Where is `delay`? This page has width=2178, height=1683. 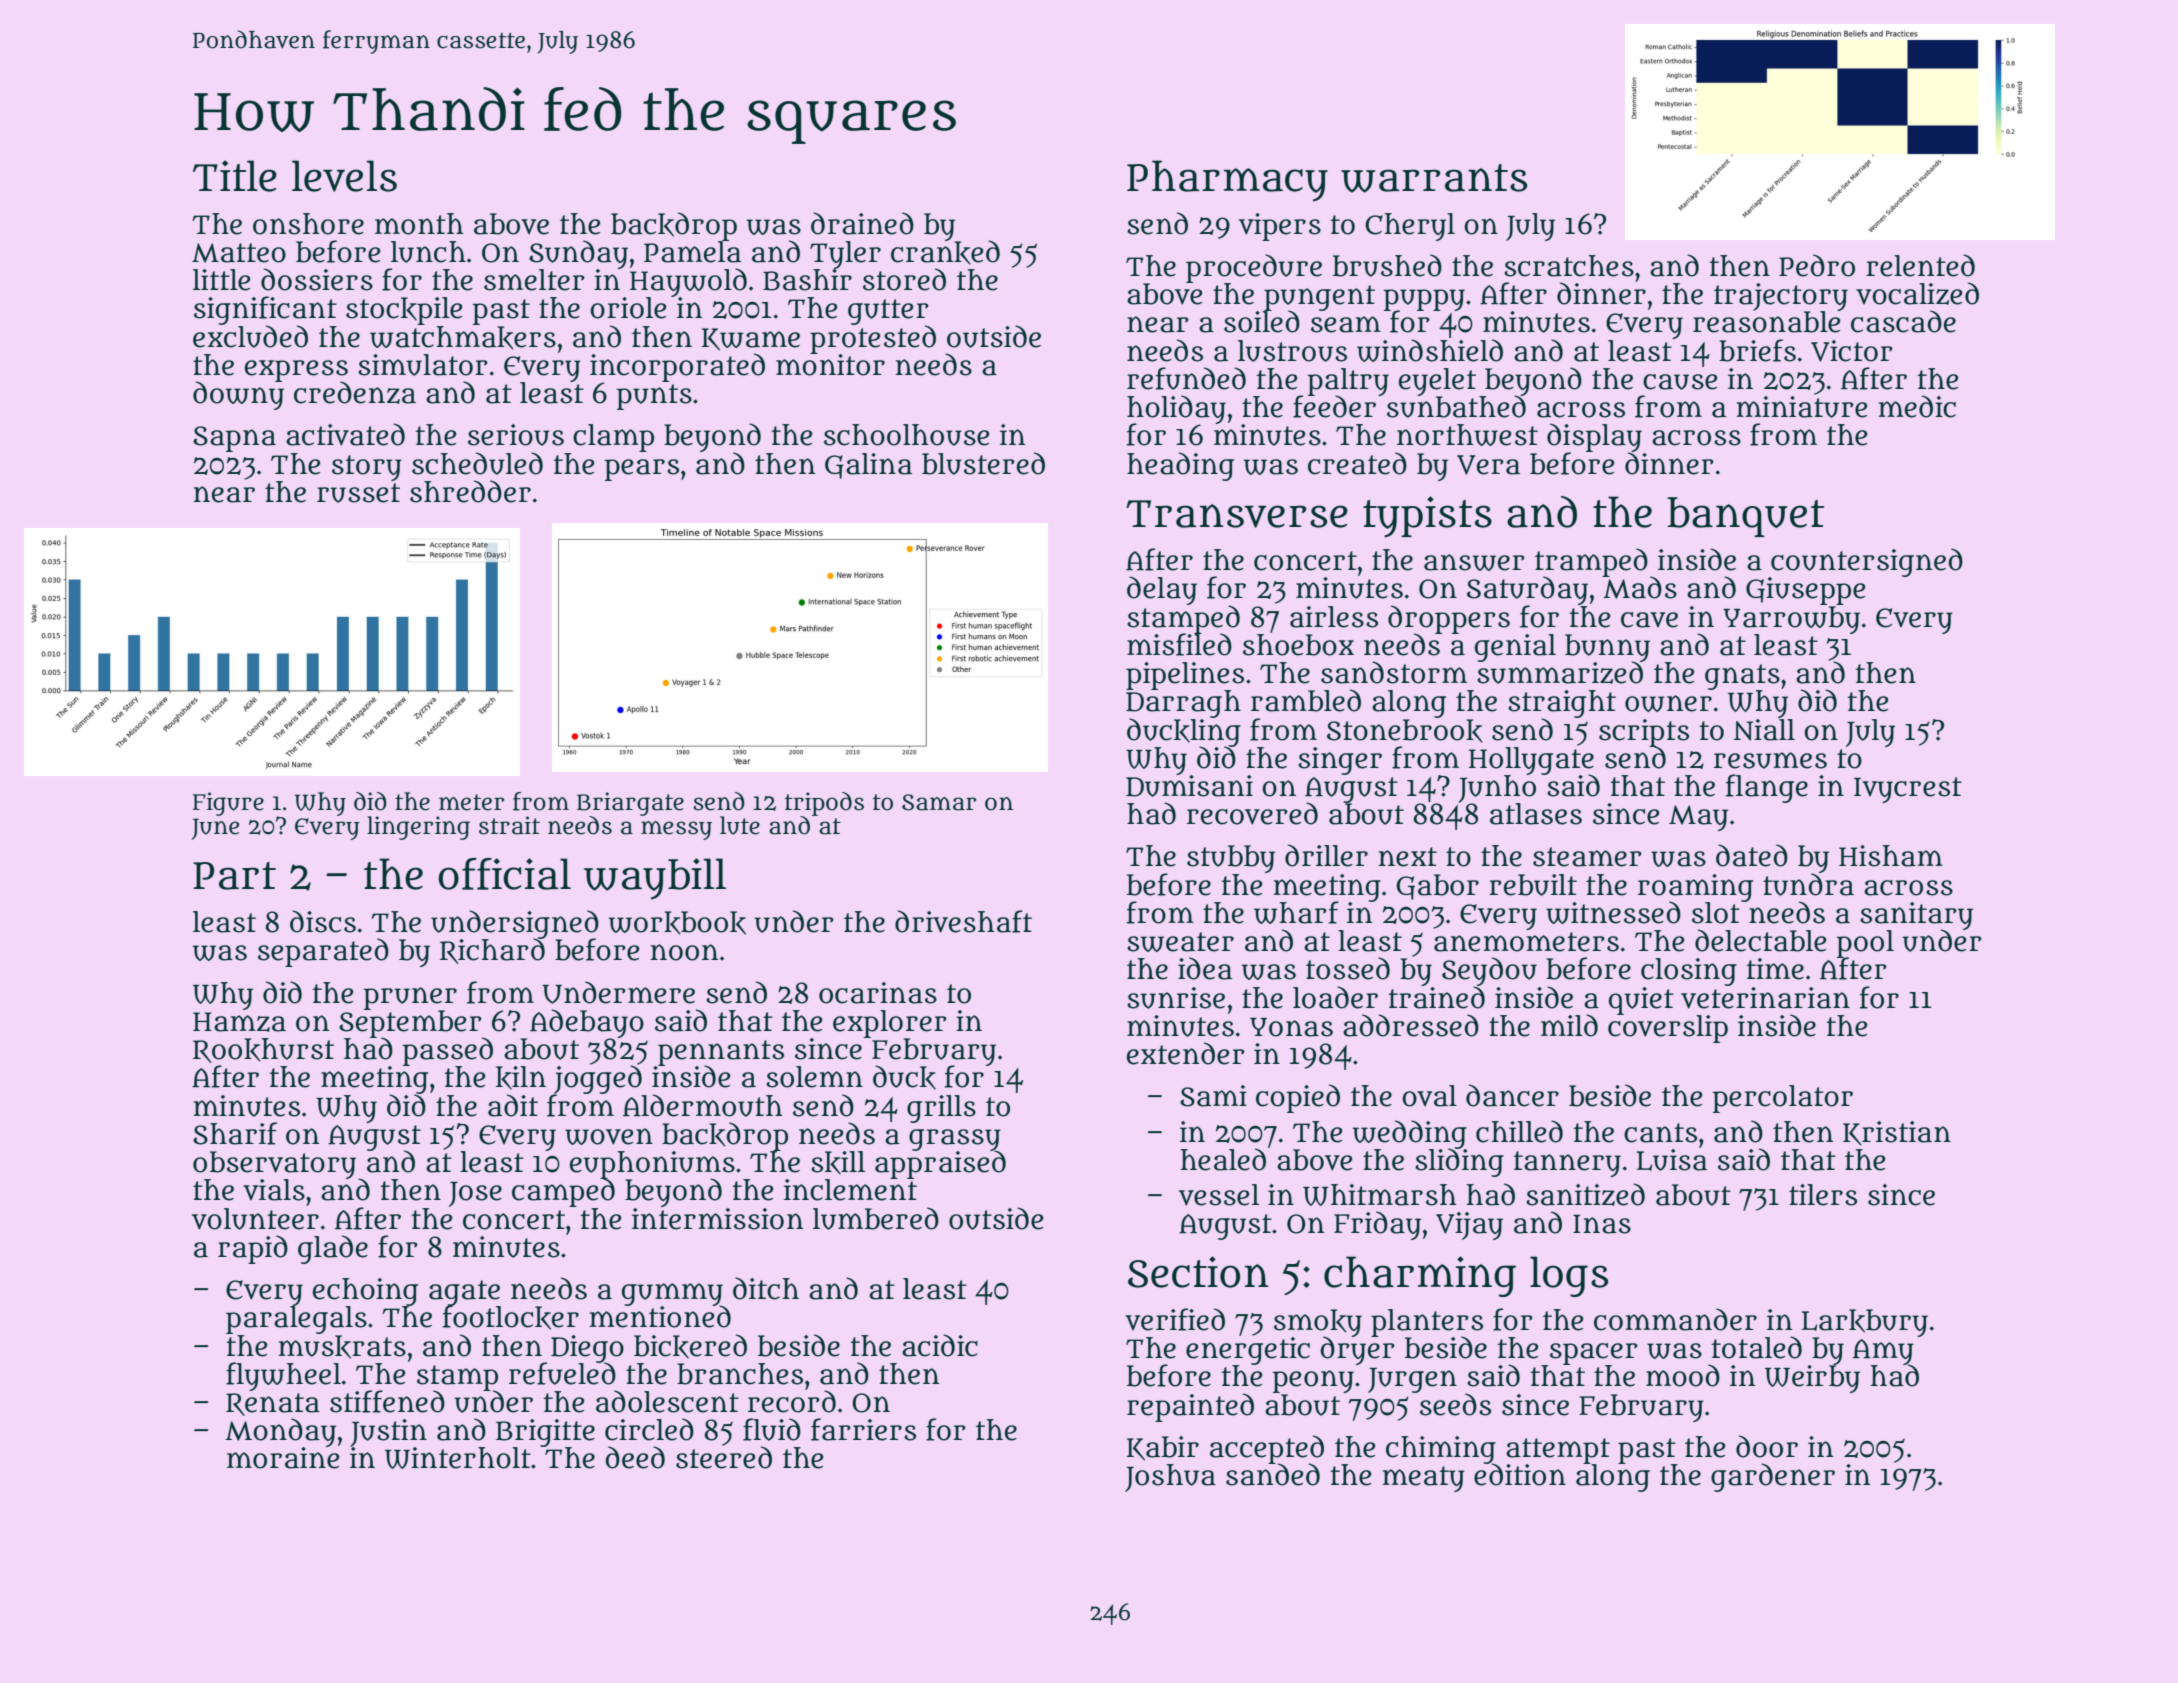 delay is located at coordinates (1162, 590).
